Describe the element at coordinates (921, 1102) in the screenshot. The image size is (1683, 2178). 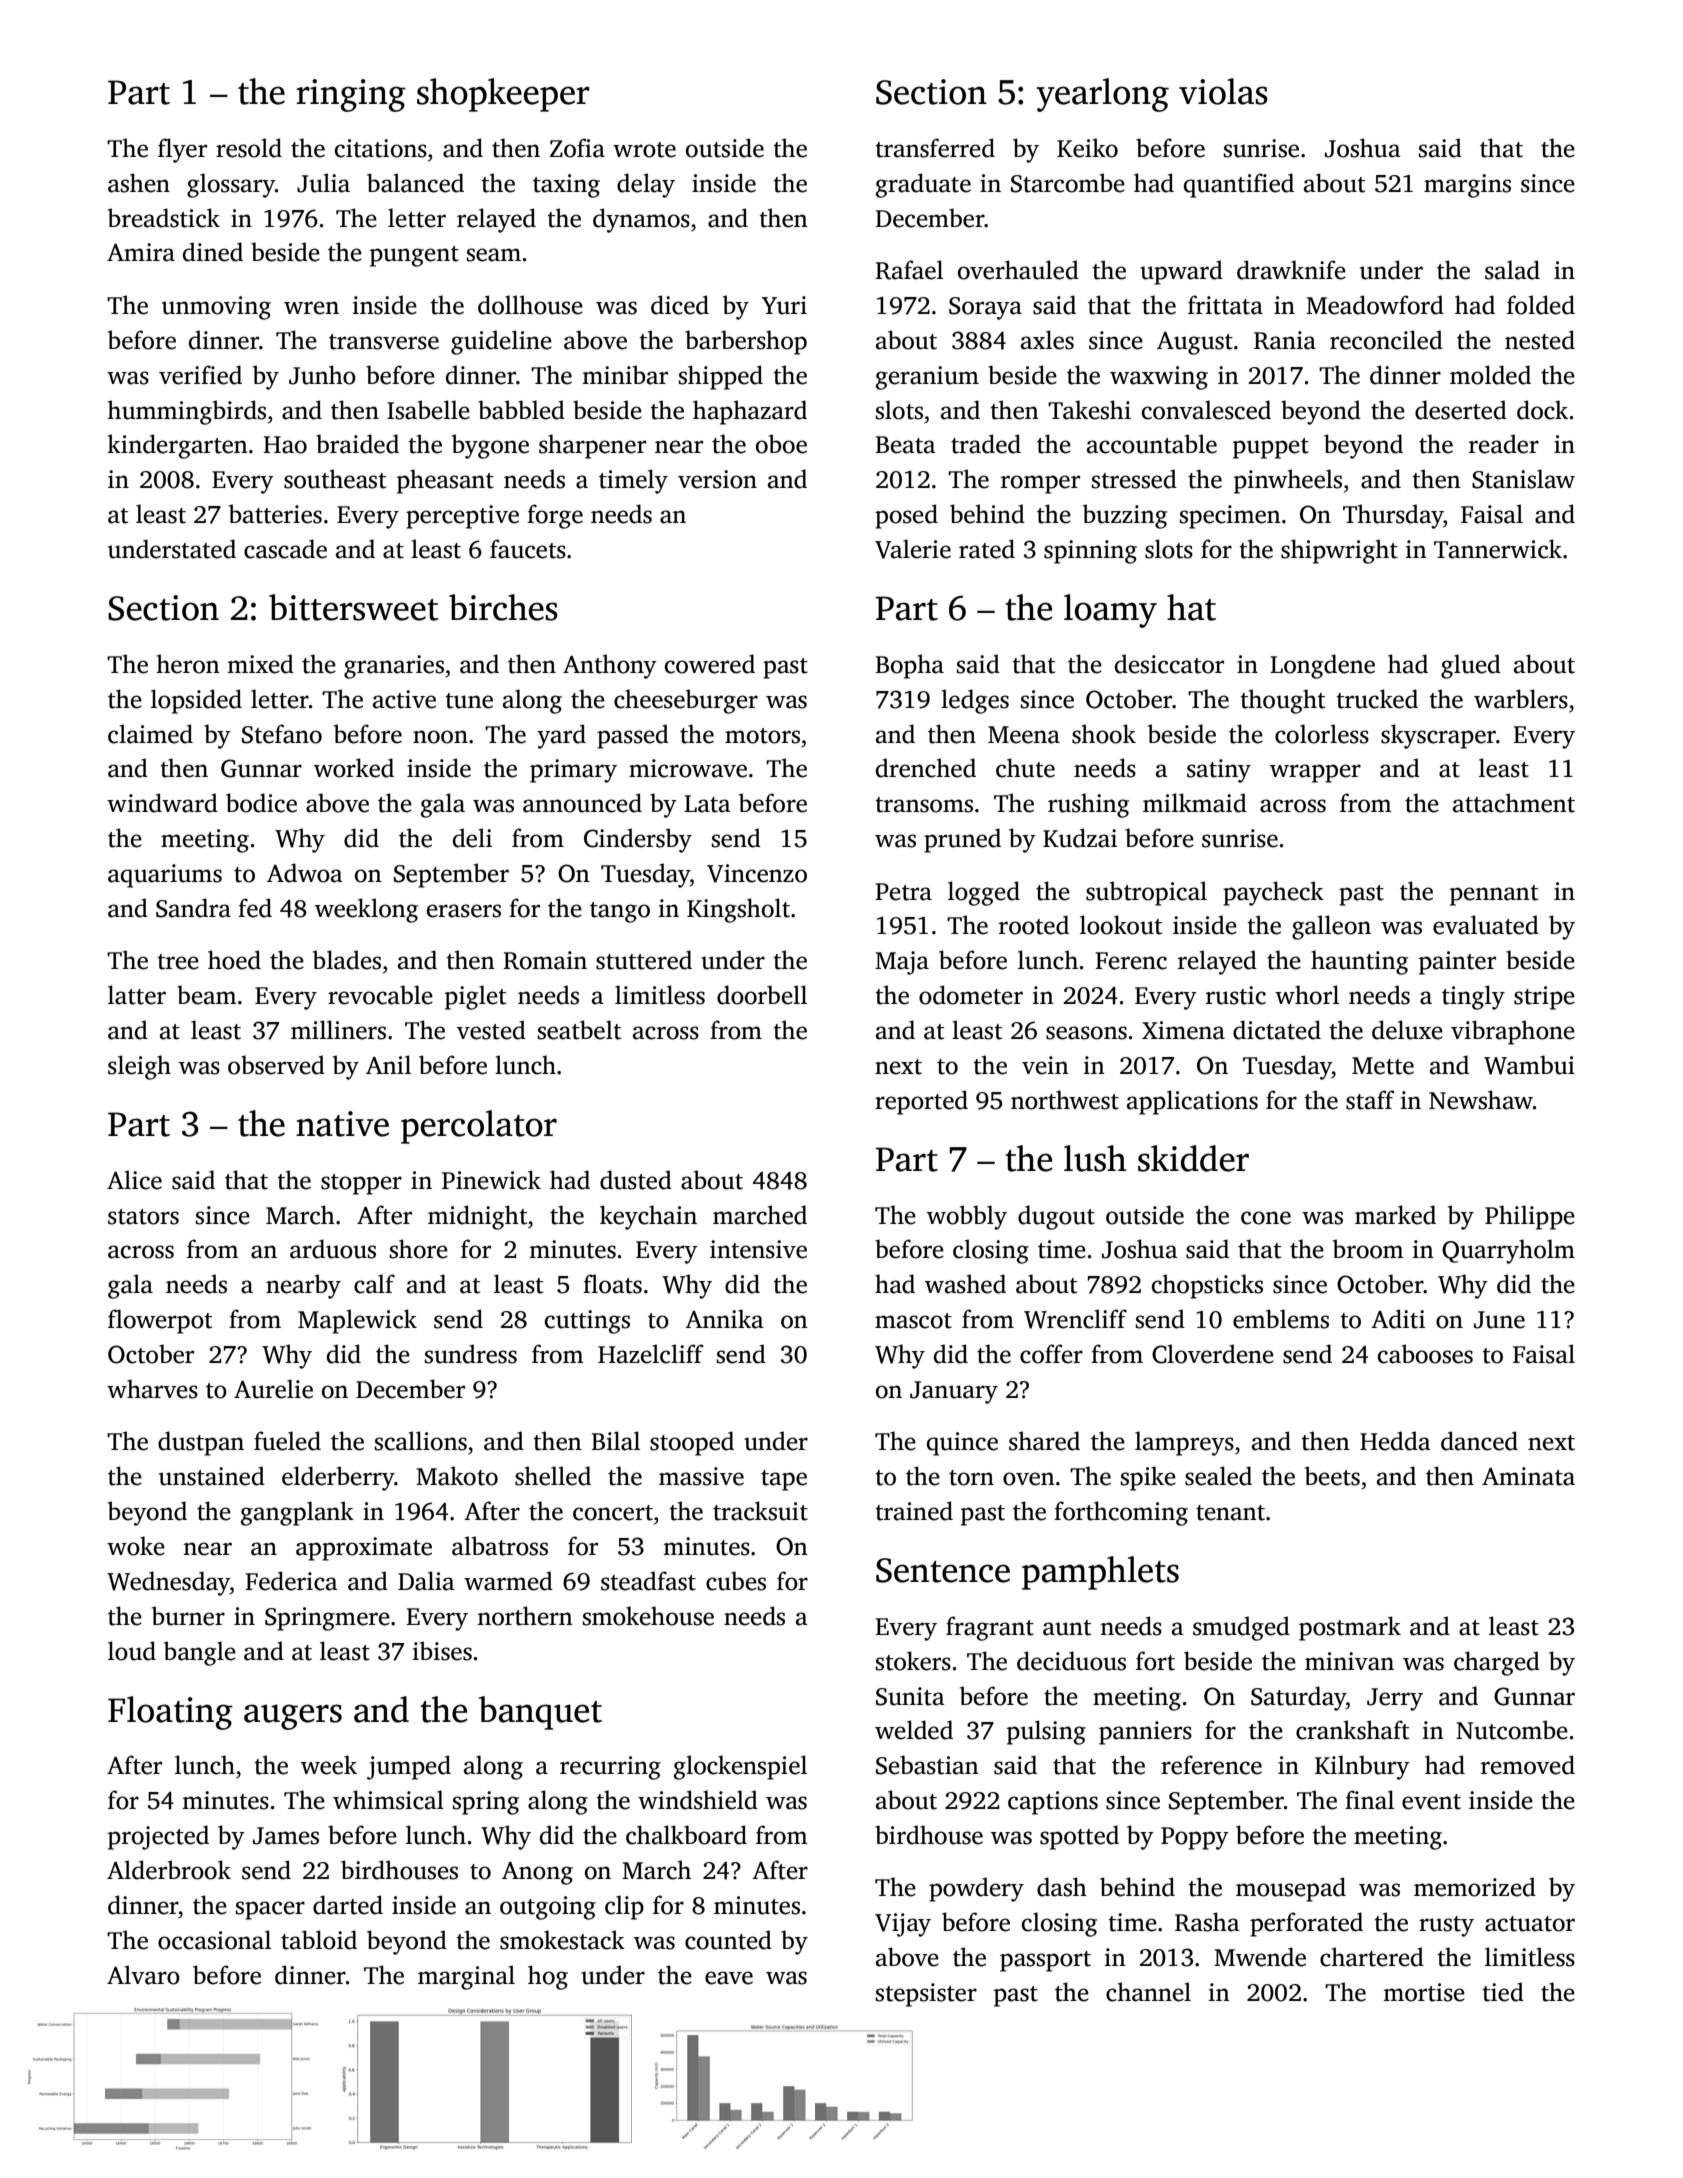
I see `reported` at that location.
